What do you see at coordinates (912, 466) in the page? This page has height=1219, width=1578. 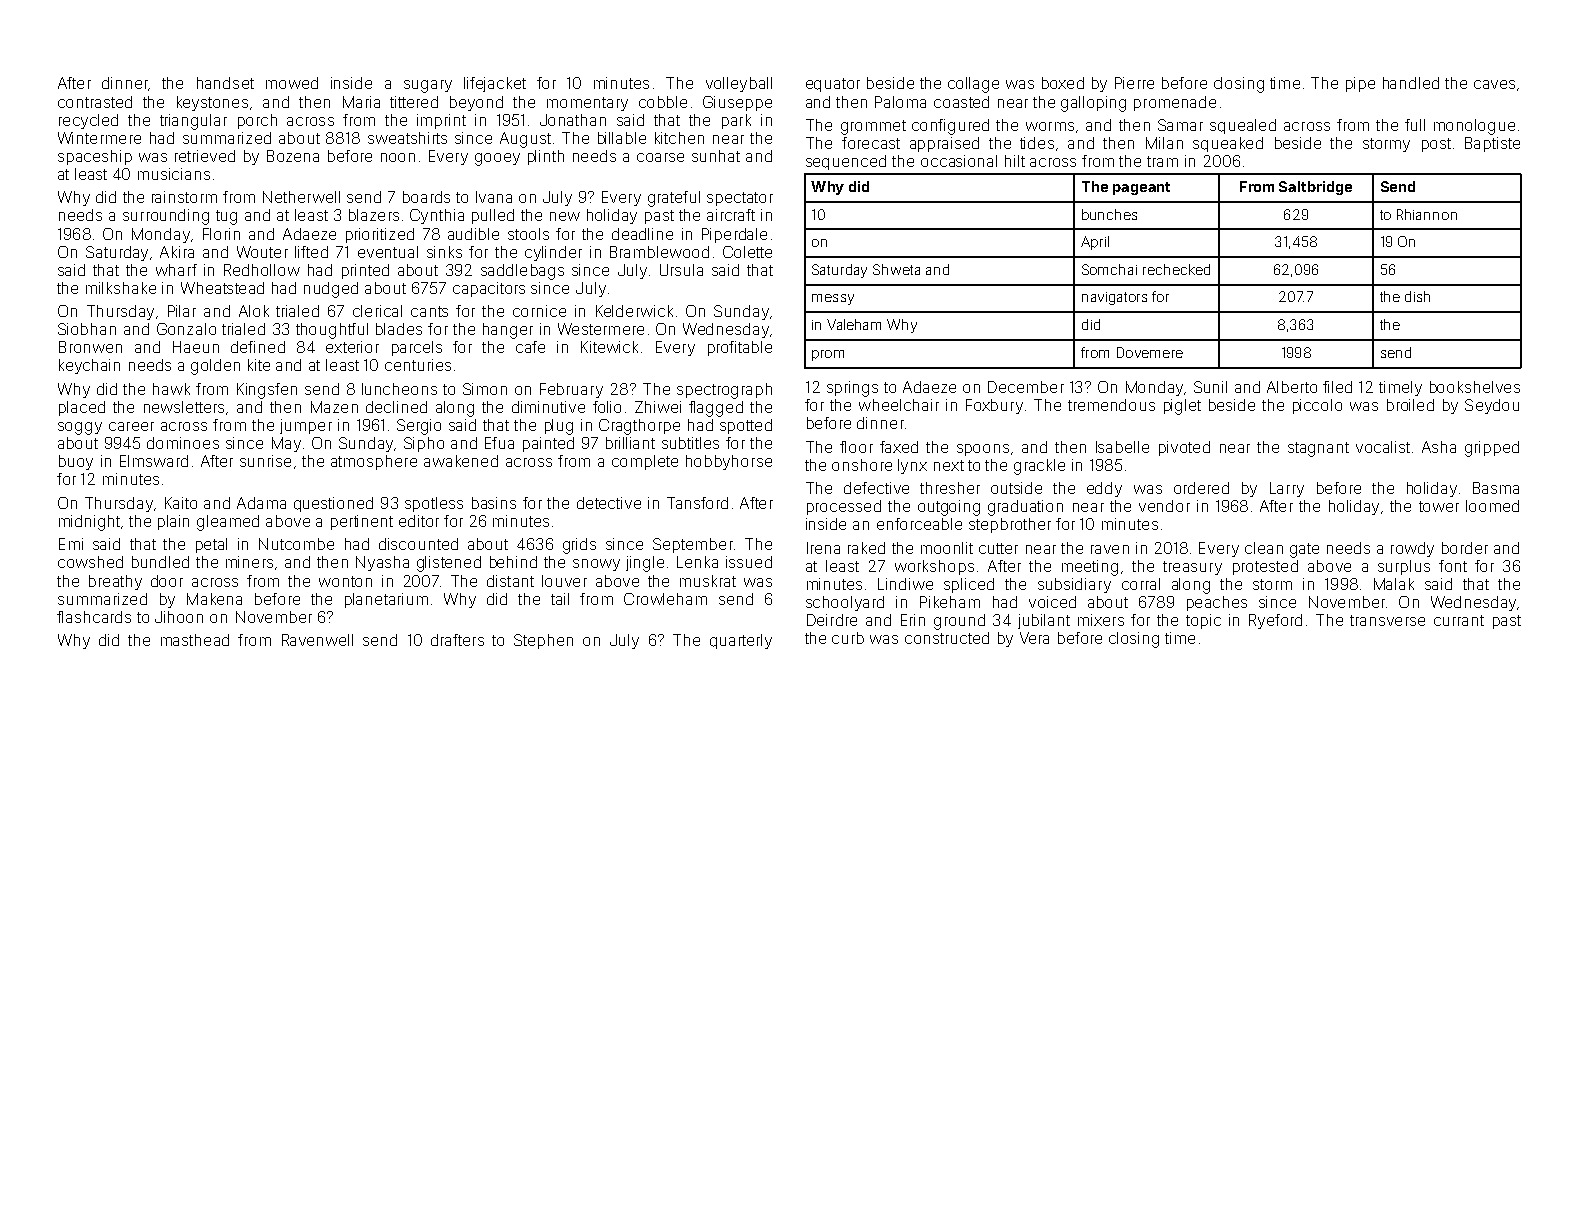 I see `lynx` at bounding box center [912, 466].
